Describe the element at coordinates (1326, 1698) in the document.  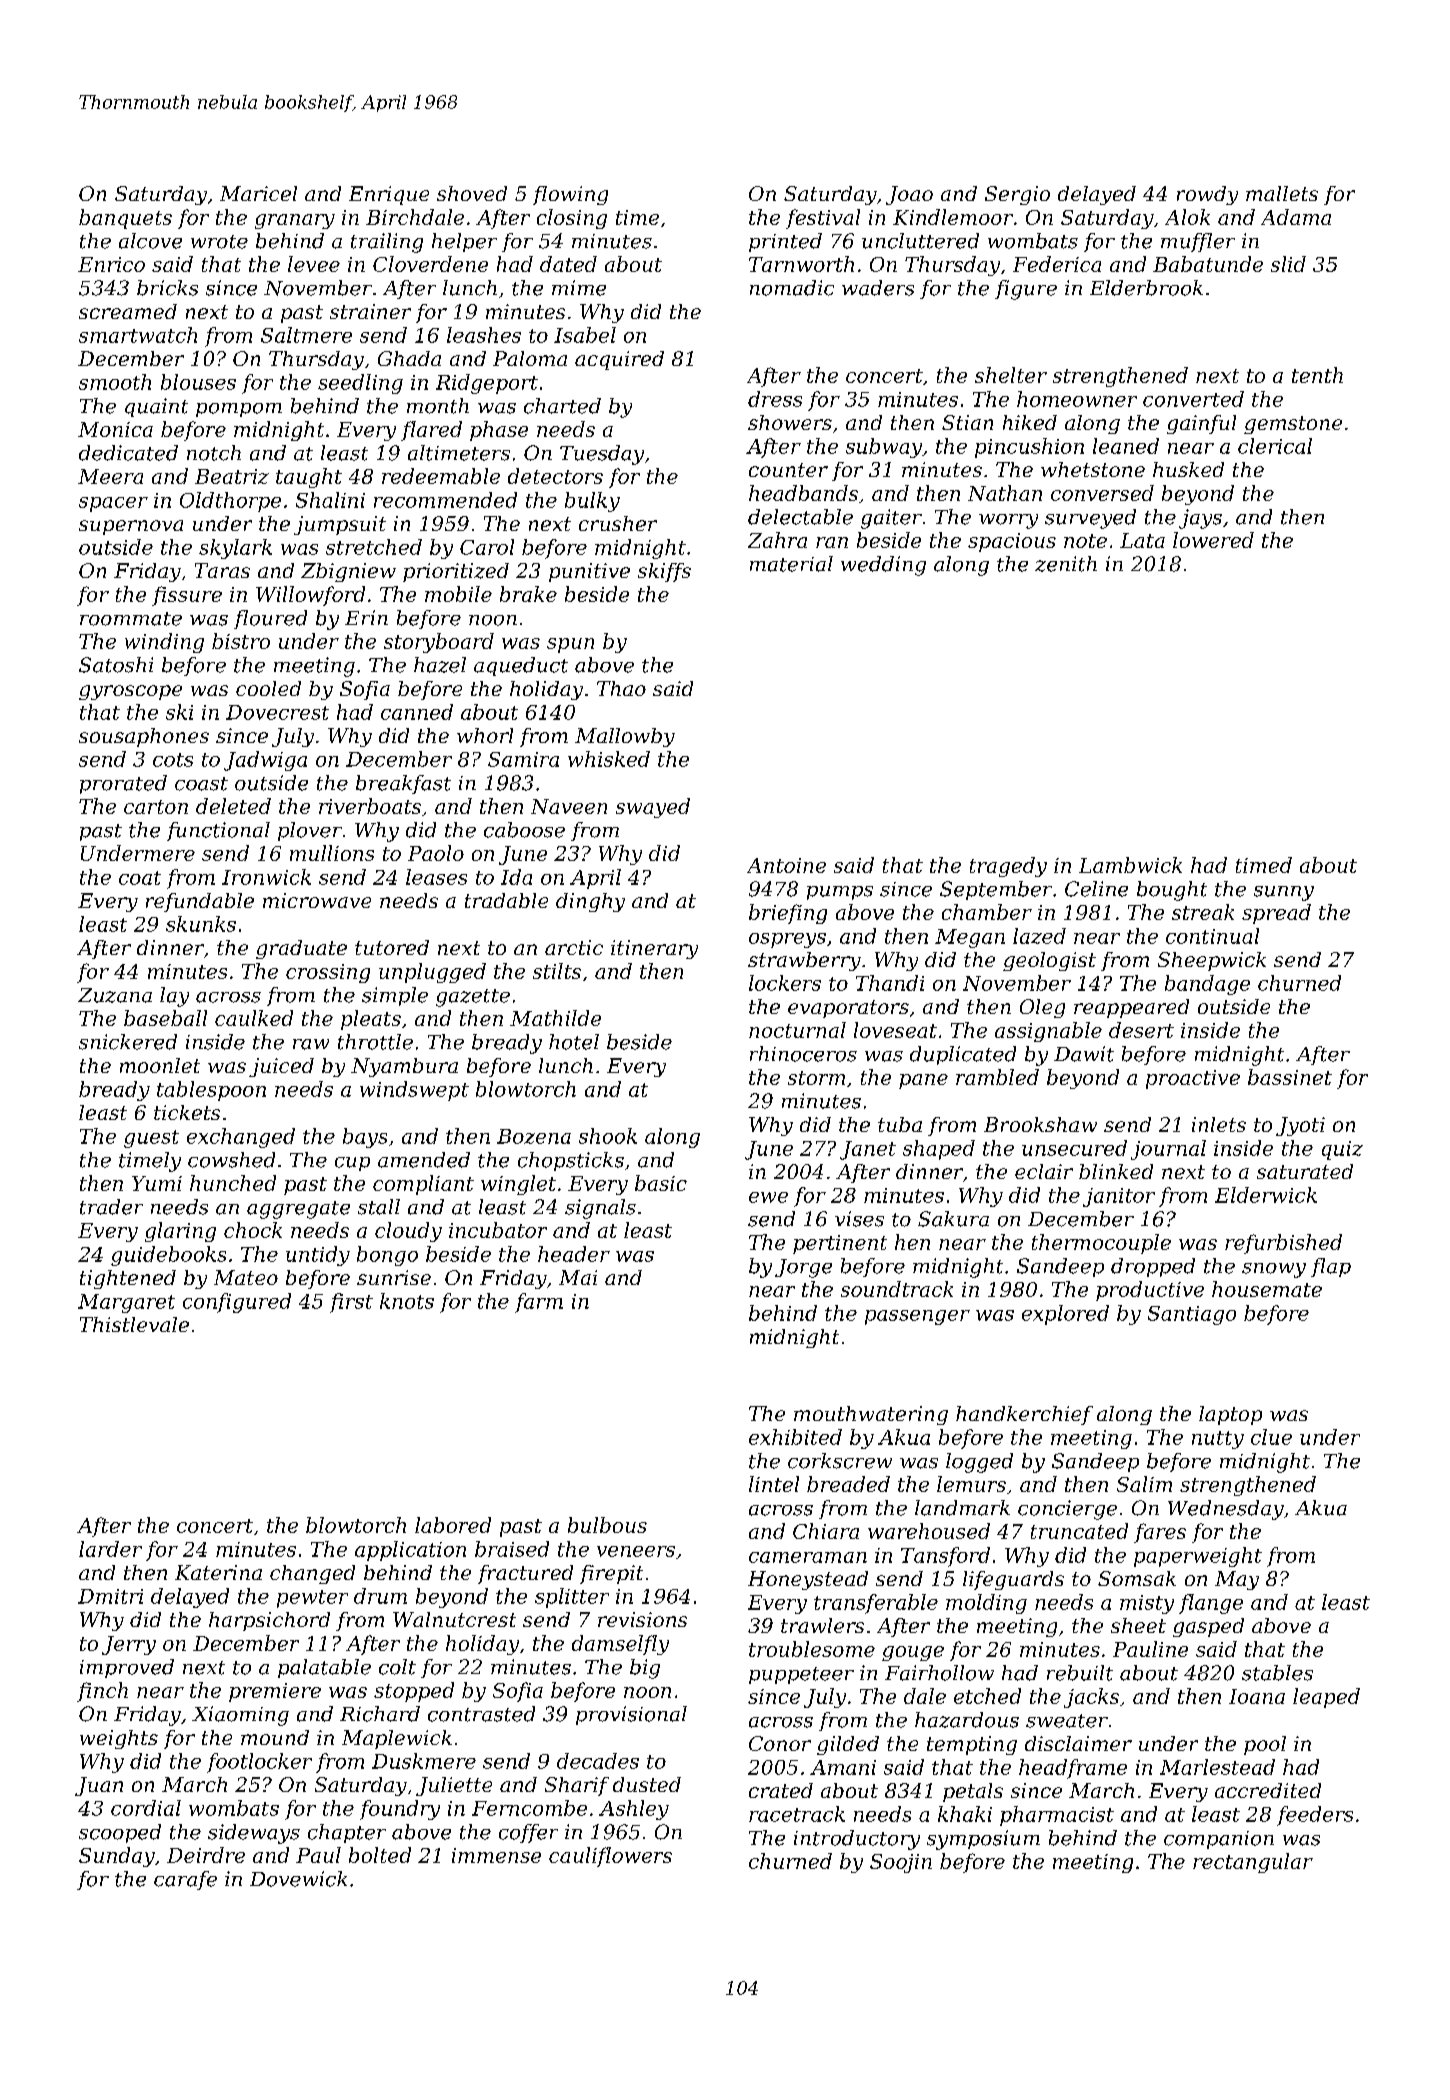
I see `leaped` at that location.
